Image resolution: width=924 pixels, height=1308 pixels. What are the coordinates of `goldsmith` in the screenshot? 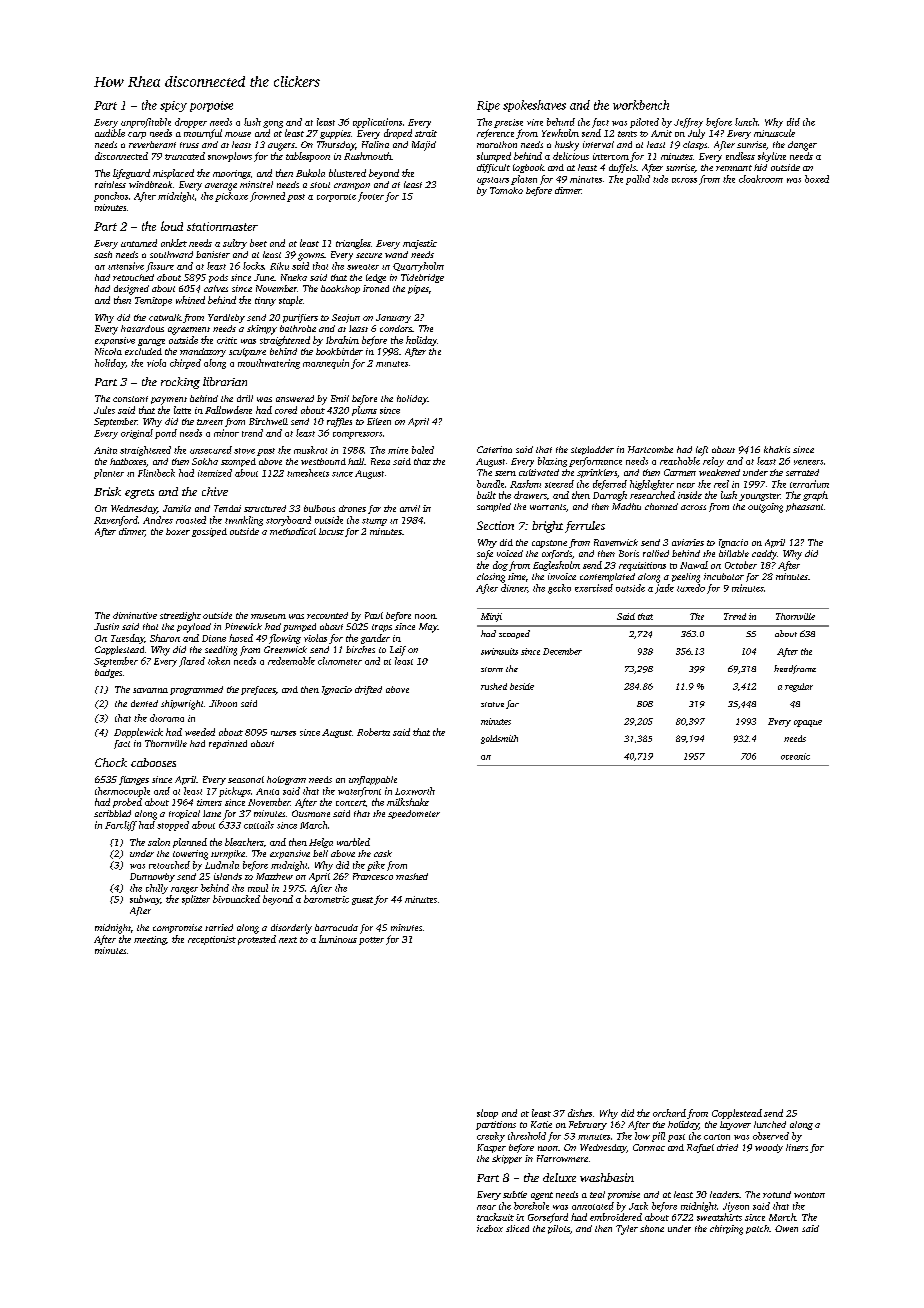 It's located at (499, 739).
